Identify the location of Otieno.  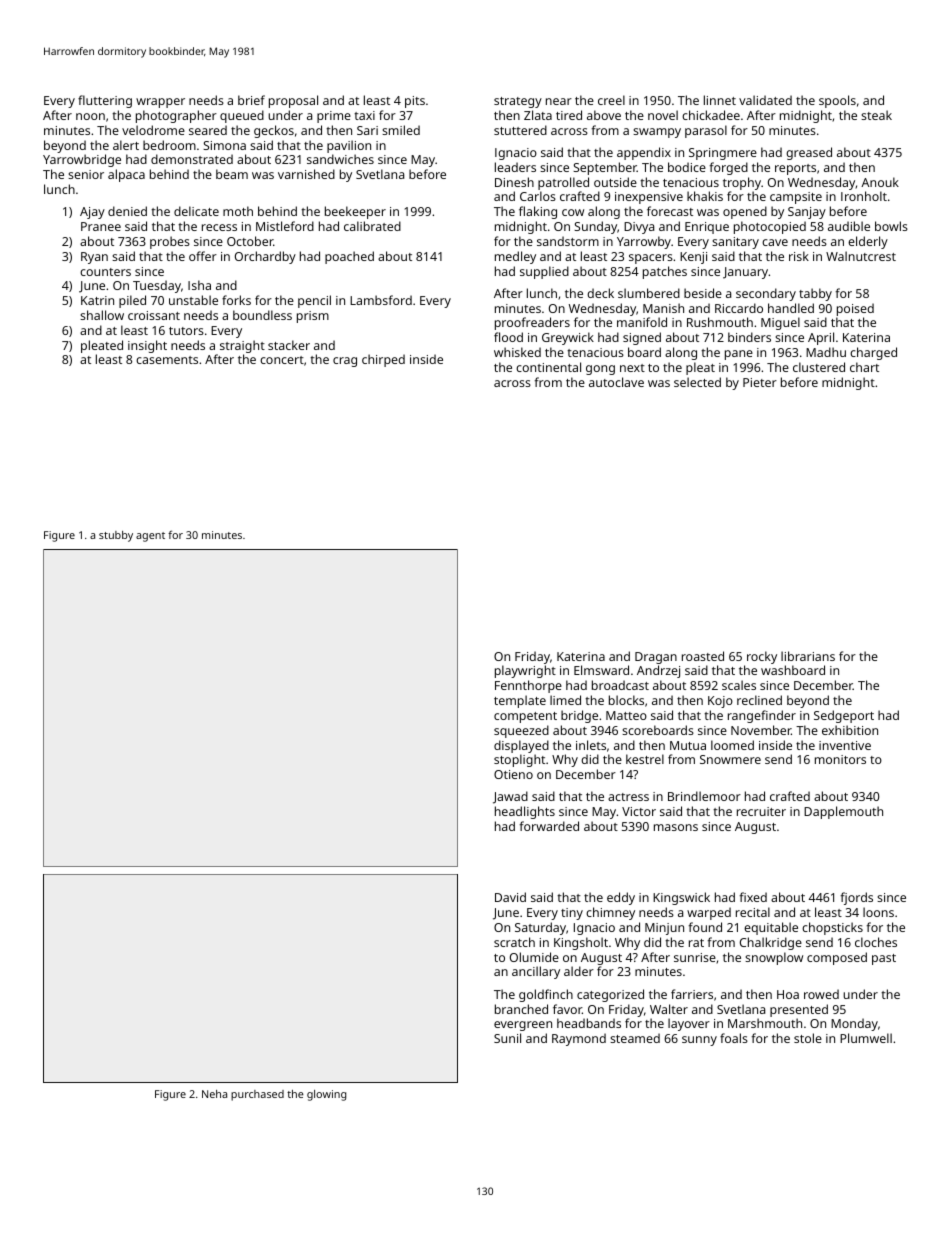
(513, 774).
